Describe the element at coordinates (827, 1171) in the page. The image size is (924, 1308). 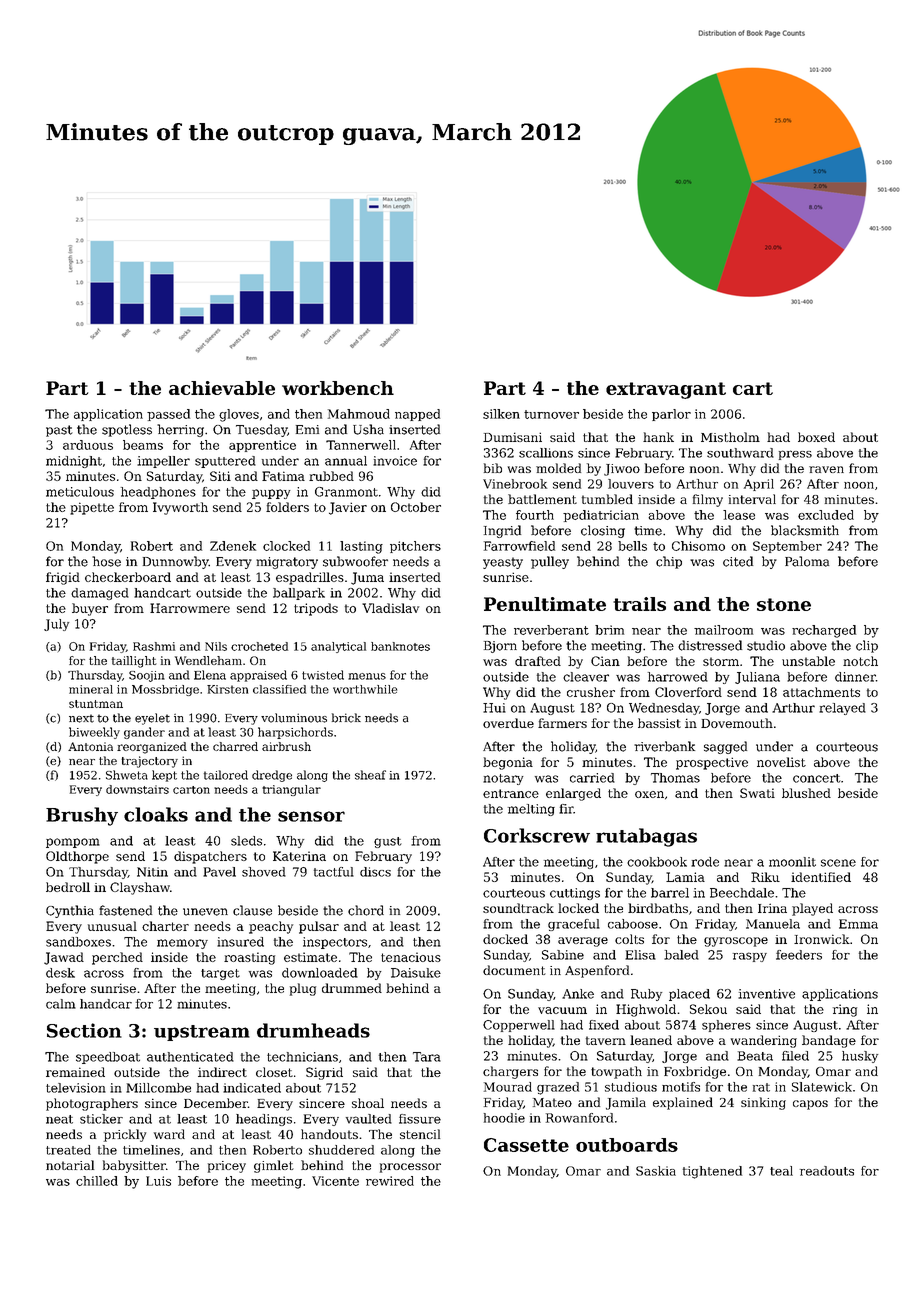
I see `readouts` at that location.
